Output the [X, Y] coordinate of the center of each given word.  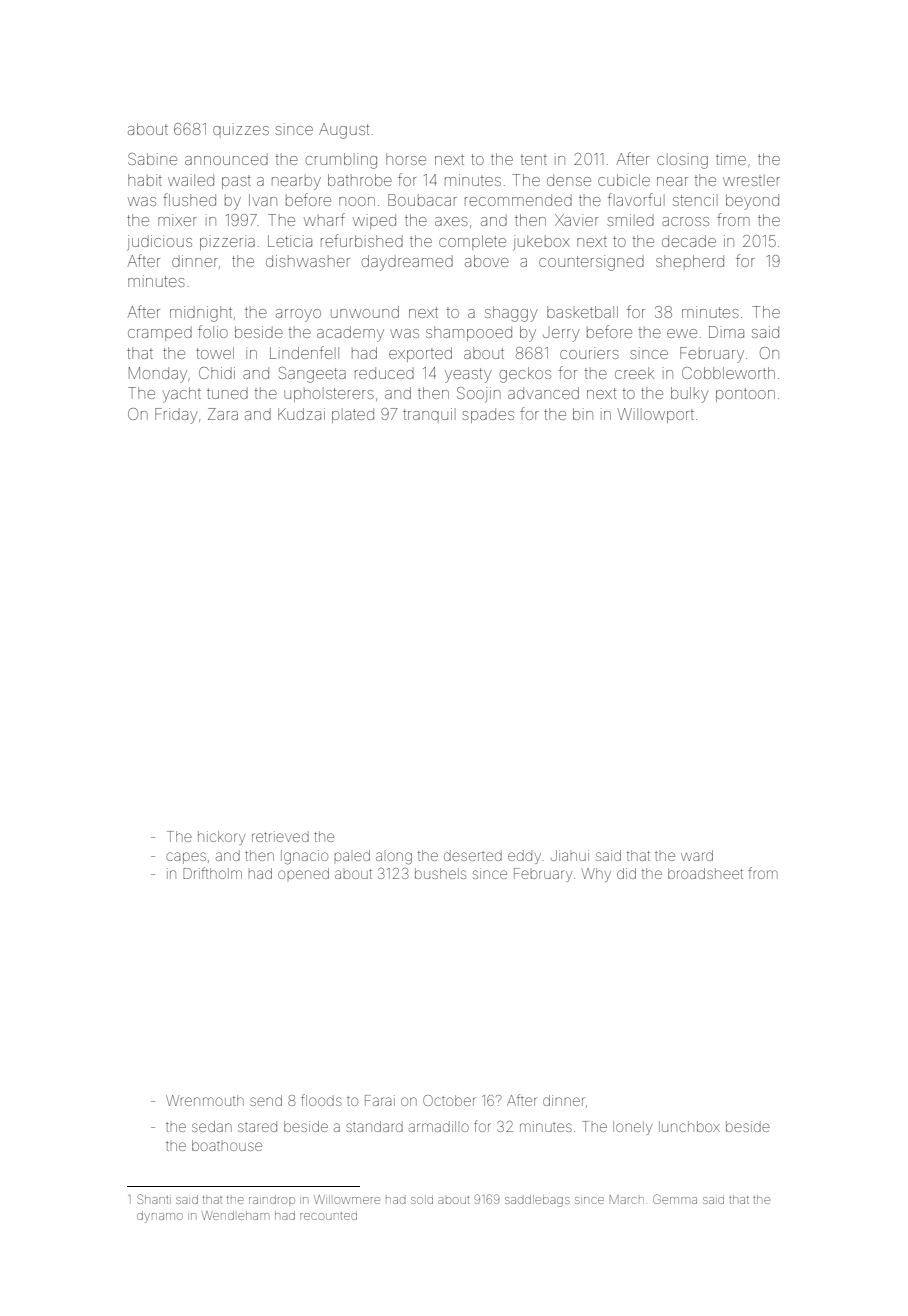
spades [488, 415]
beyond [752, 202]
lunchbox [689, 1126]
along [394, 858]
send [266, 1100]
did [626, 873]
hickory [221, 838]
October [449, 1100]
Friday [176, 416]
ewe [682, 333]
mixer [177, 220]
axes [451, 221]
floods [321, 1100]
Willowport [655, 415]
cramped [160, 333]
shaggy [511, 314]
